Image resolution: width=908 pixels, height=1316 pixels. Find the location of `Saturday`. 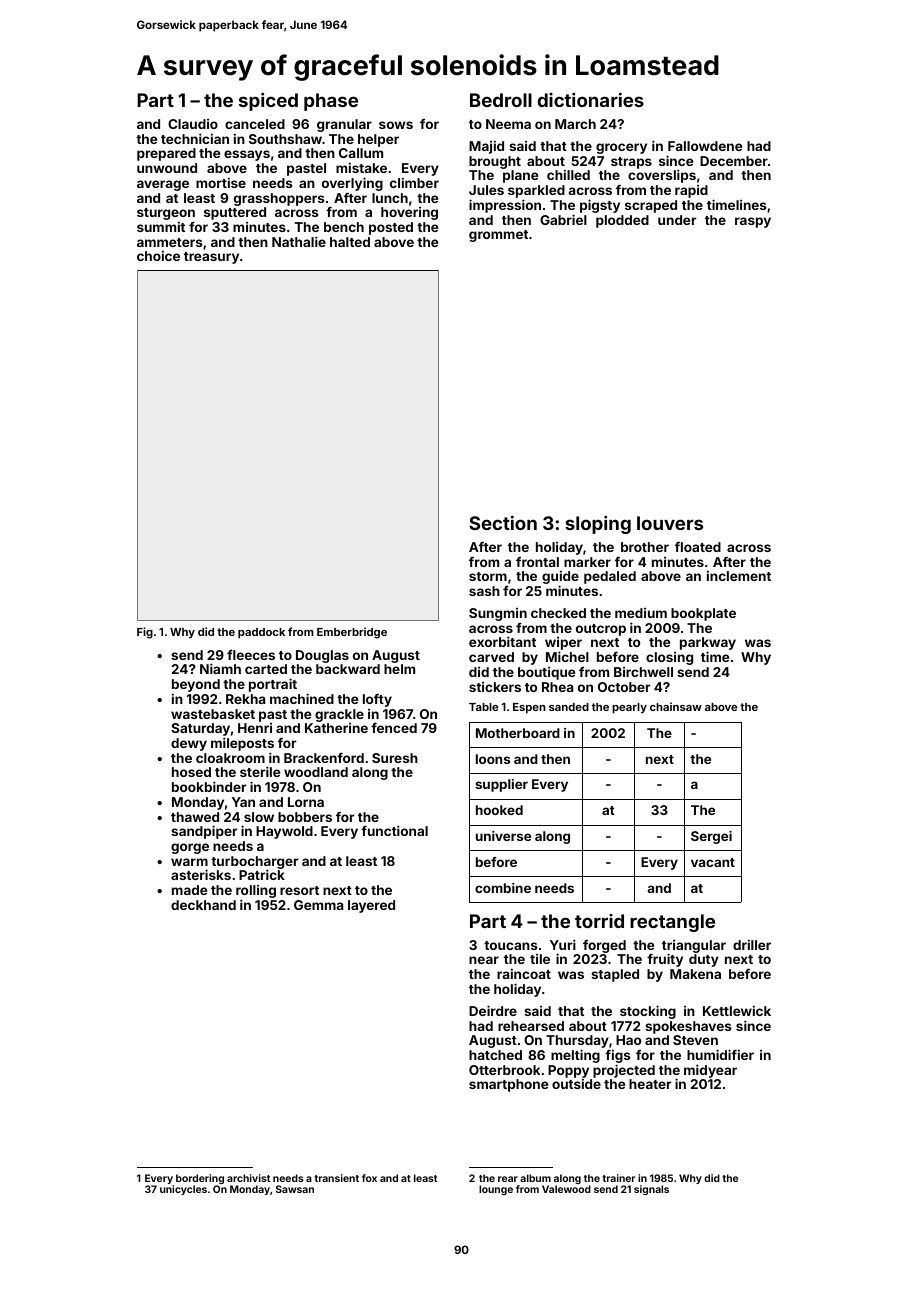

Saturday is located at coordinates (200, 729).
